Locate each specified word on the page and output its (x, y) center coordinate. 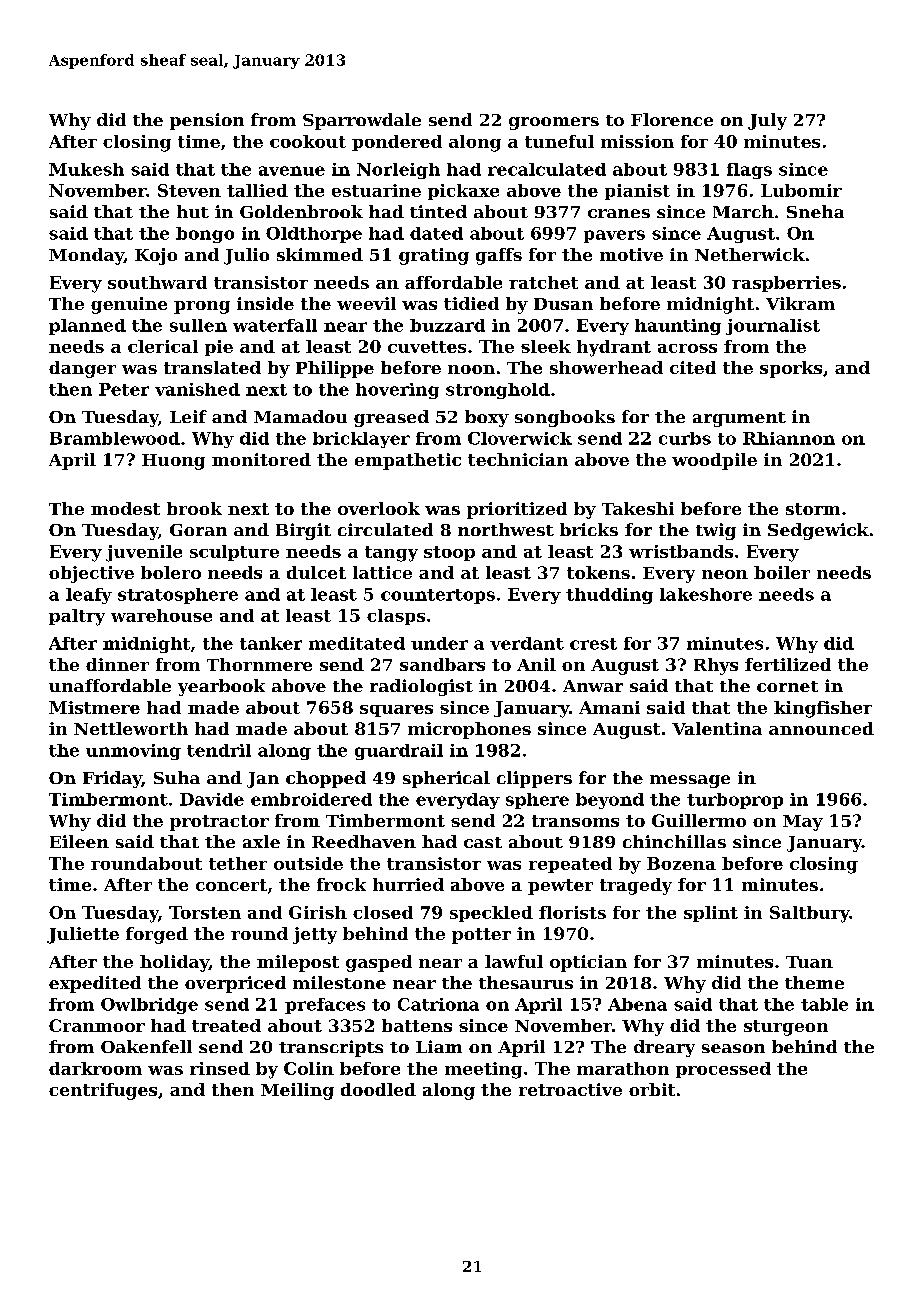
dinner (117, 664)
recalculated (547, 169)
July (767, 121)
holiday (174, 963)
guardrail (399, 752)
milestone (339, 982)
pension (207, 121)
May (803, 823)
